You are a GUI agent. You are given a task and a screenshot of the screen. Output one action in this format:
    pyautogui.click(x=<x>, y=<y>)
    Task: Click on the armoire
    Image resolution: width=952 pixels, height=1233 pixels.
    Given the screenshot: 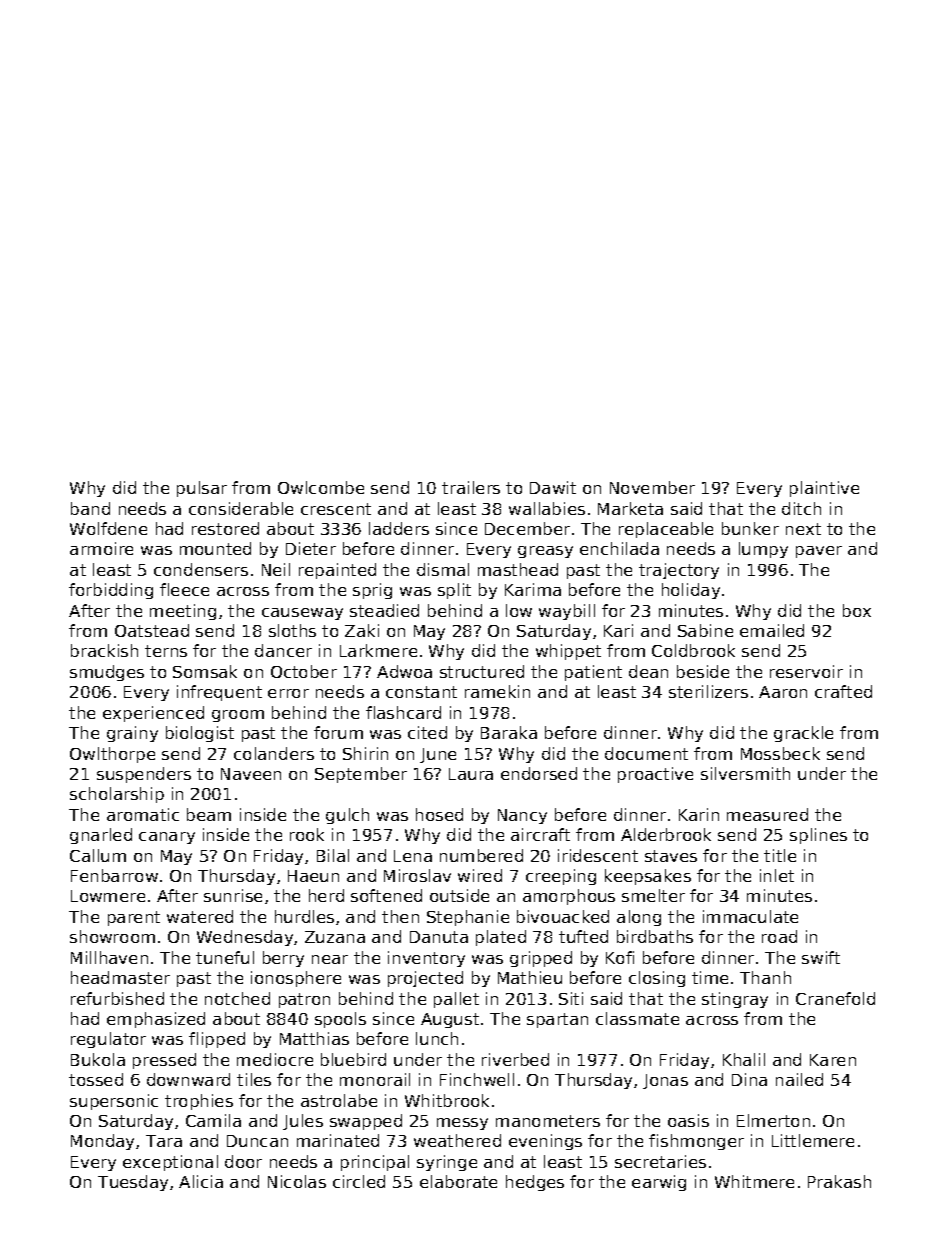 What is the action you would take?
    pyautogui.click(x=101, y=548)
